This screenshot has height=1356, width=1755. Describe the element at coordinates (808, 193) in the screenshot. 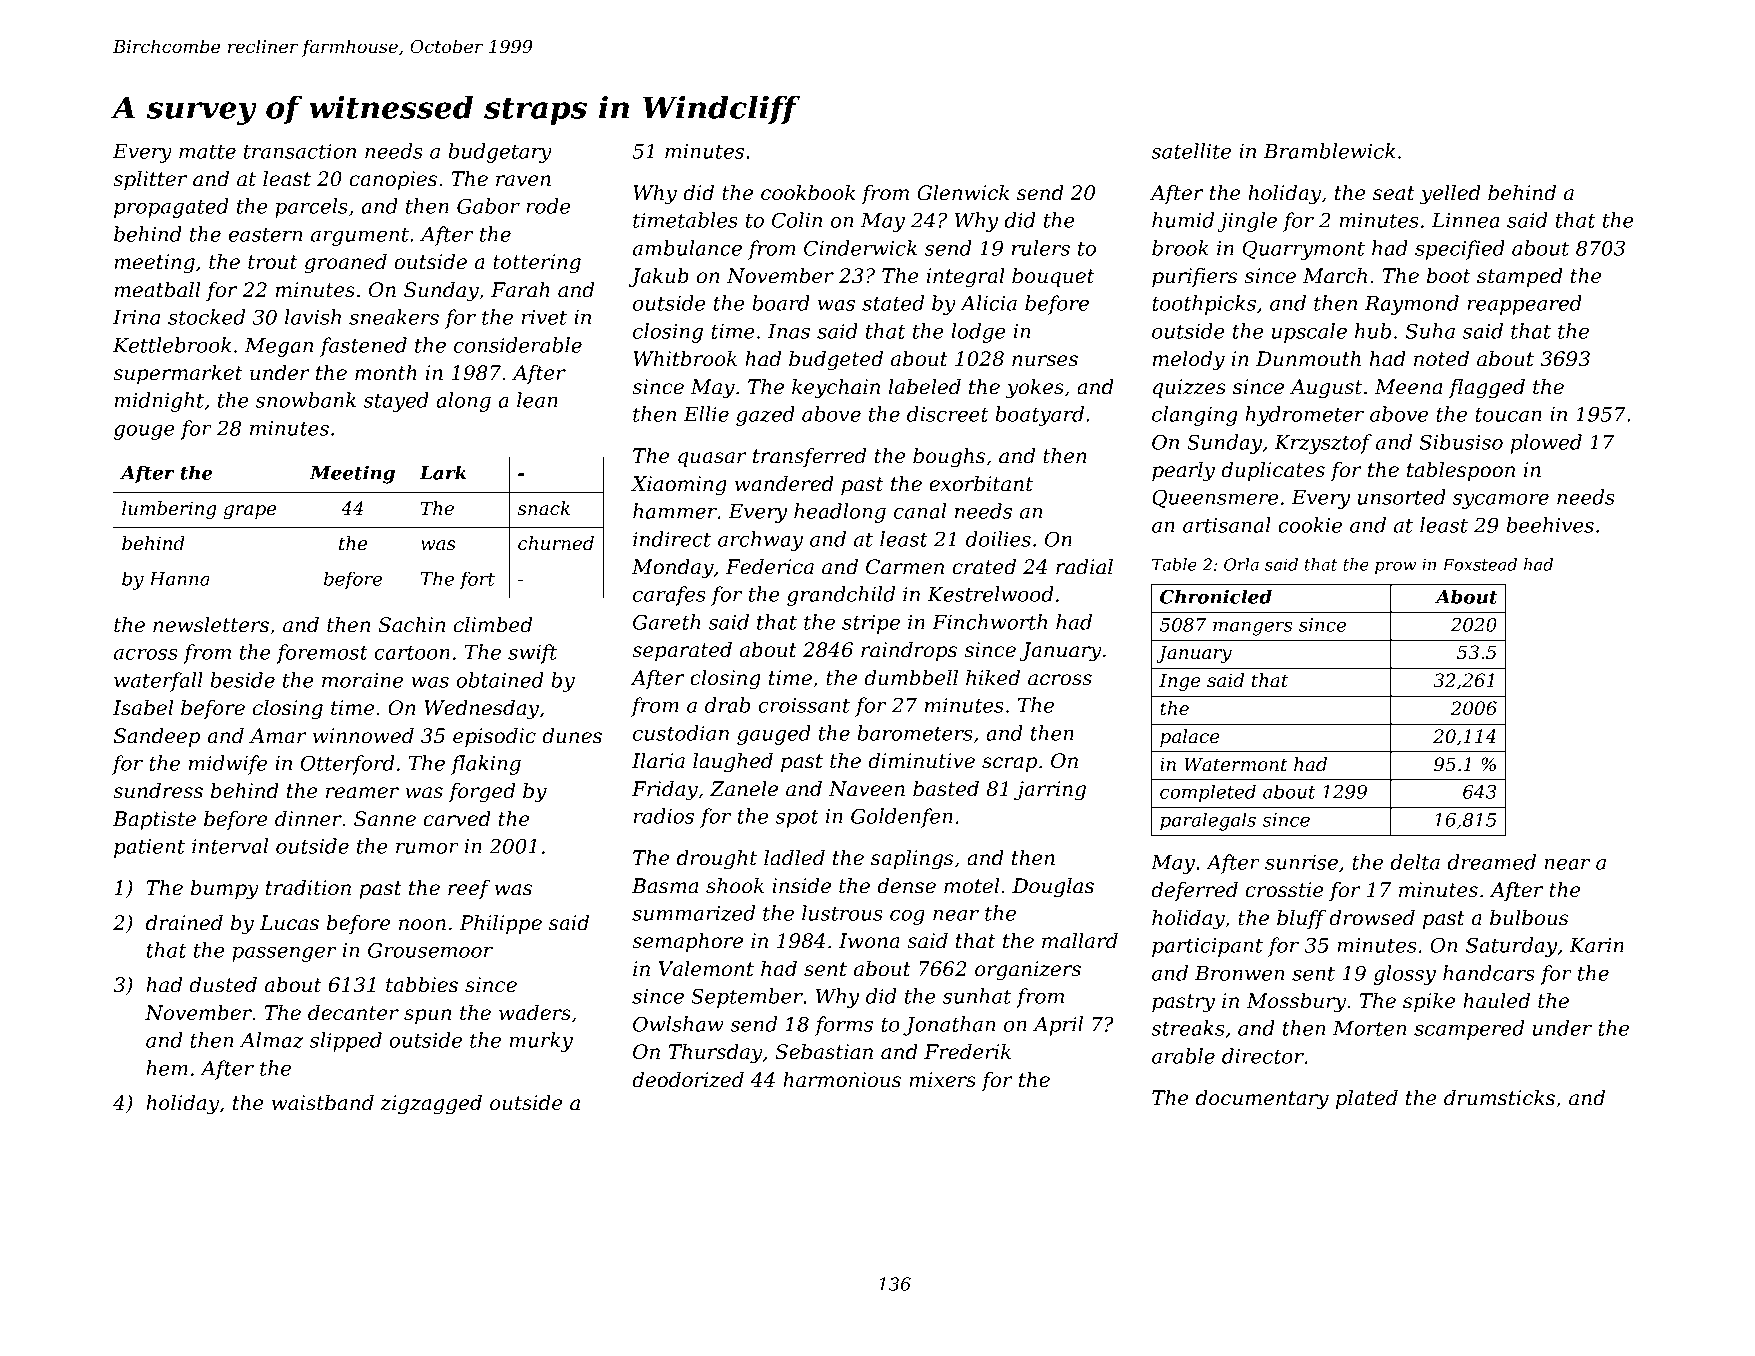

I see `cookbook` at that location.
